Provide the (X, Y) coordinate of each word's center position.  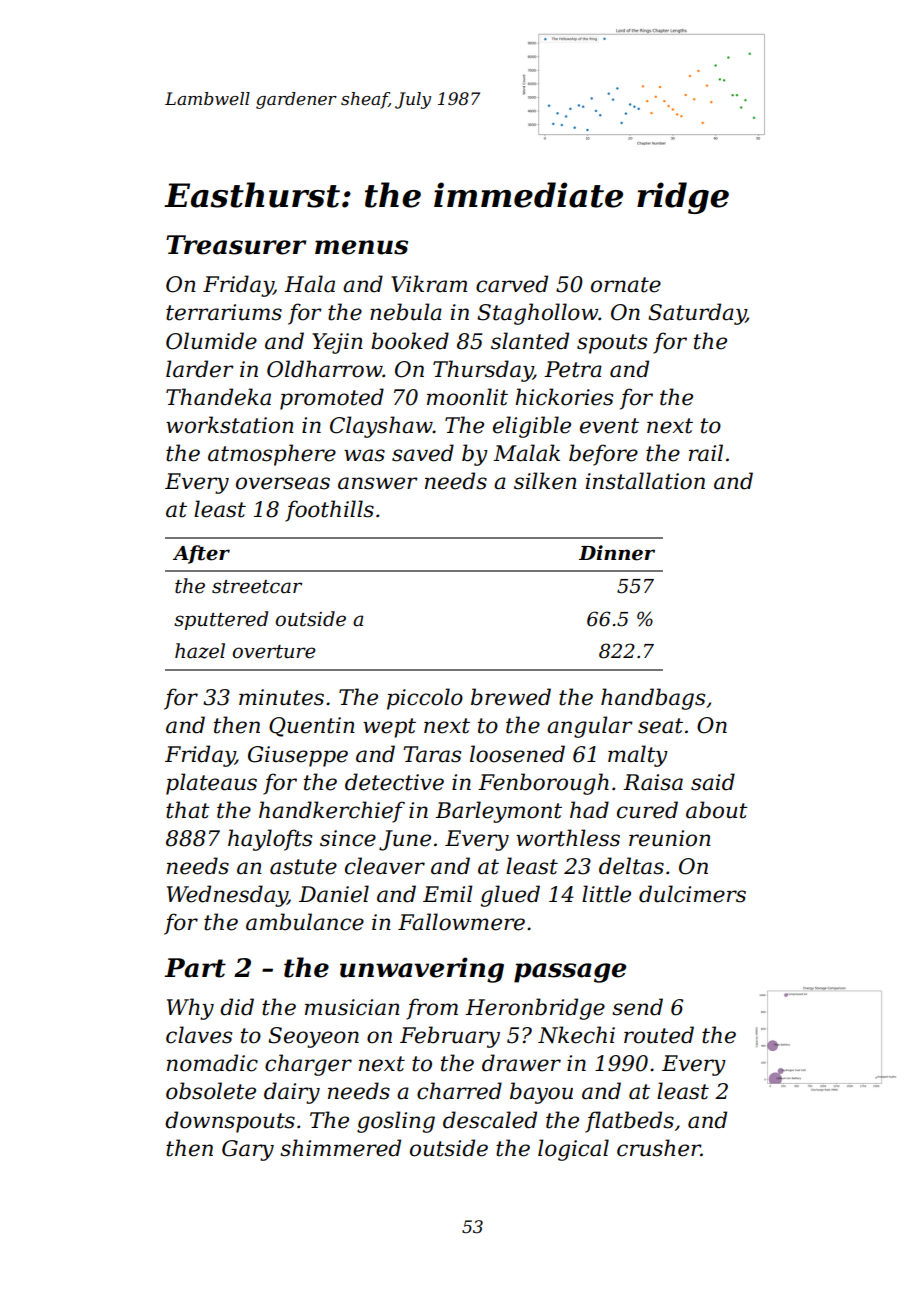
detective (394, 782)
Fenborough (543, 784)
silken (545, 481)
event (609, 426)
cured (647, 810)
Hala (309, 284)
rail (706, 453)
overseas (283, 483)
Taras (432, 754)
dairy (292, 1093)
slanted (530, 341)
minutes (281, 697)
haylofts (270, 840)
